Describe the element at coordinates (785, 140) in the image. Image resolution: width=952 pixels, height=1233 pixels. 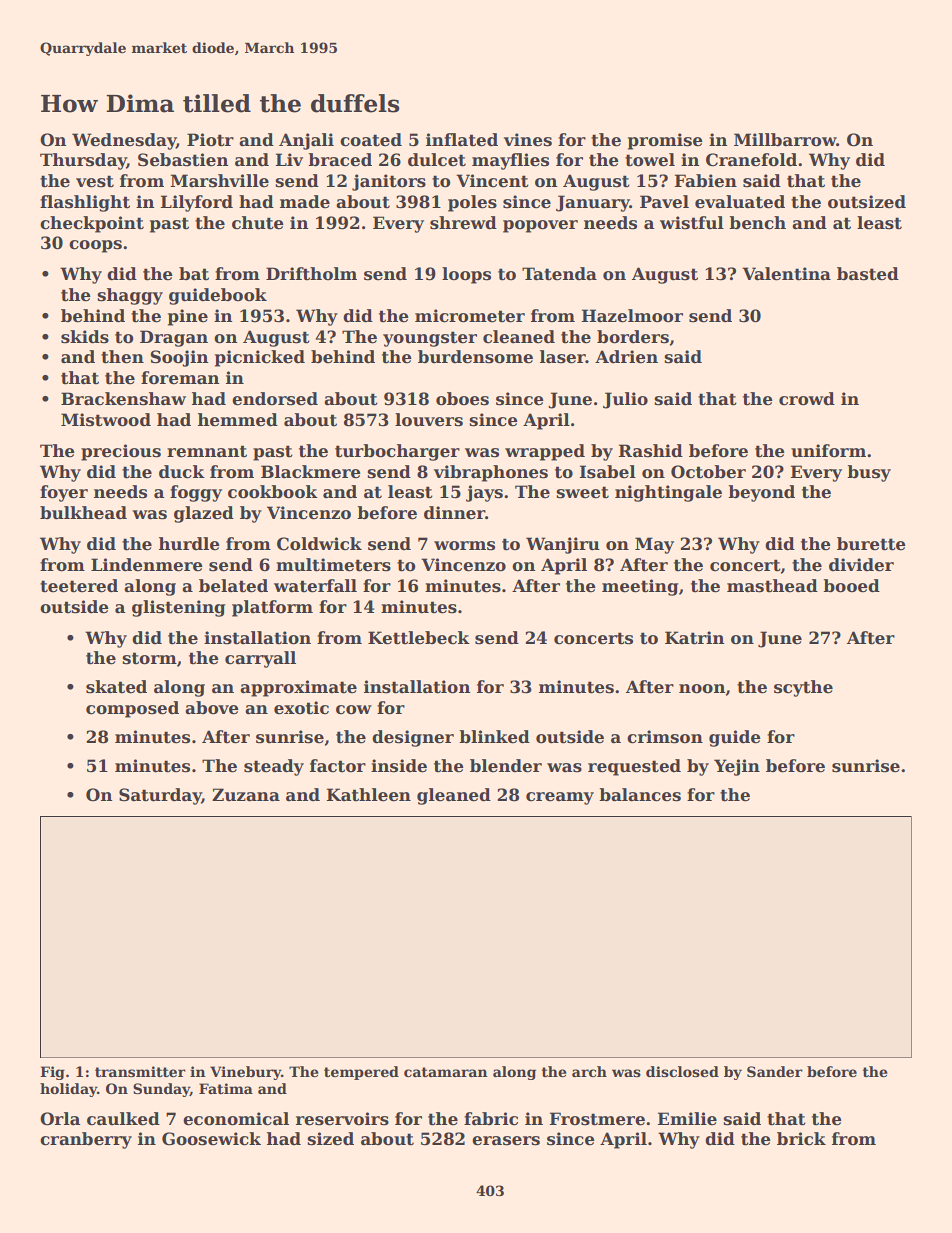
I see `Millbarrow` at that location.
